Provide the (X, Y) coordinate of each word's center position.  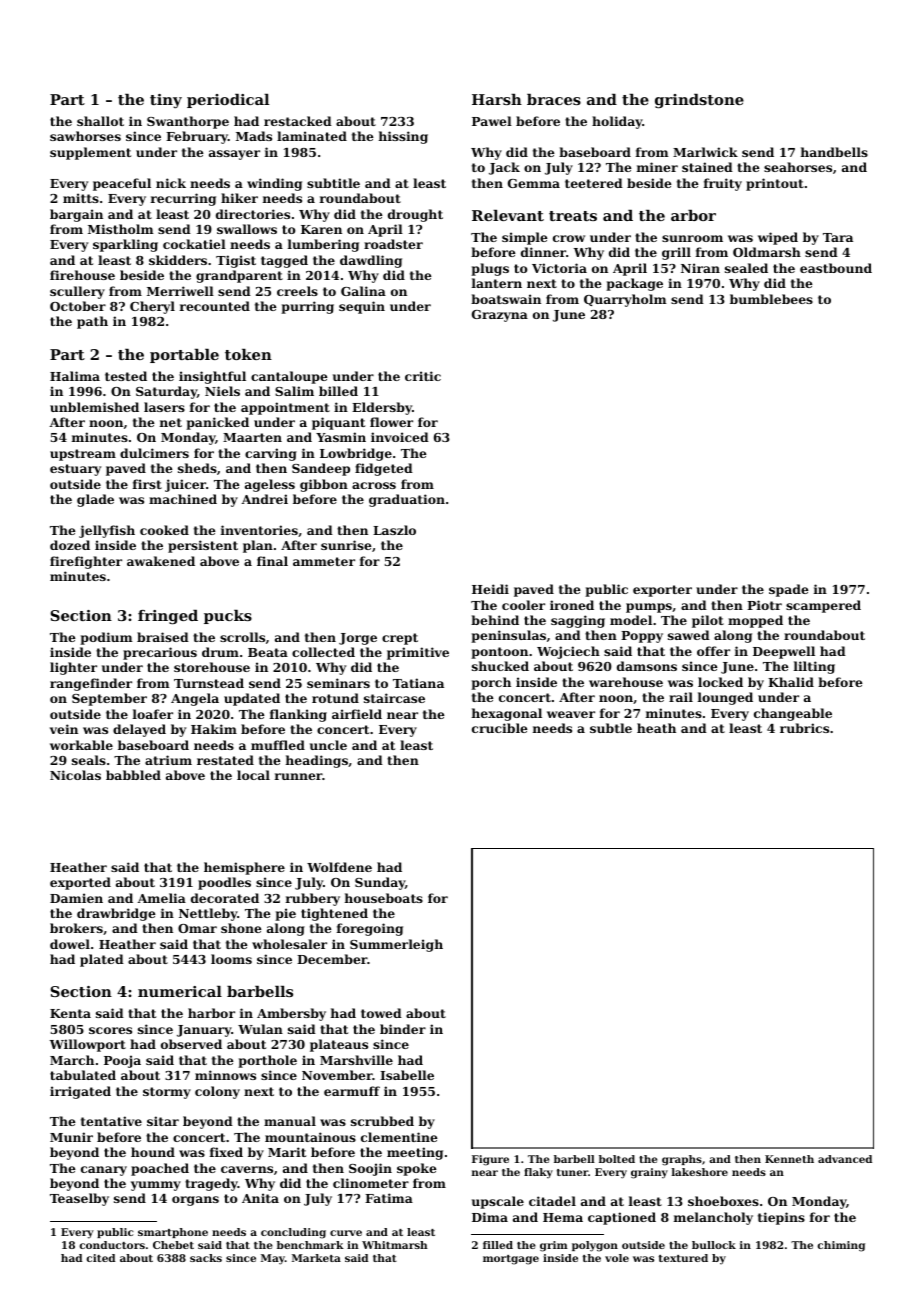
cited (100, 1258)
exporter (662, 591)
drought (415, 215)
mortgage (511, 1260)
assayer (234, 155)
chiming (841, 1246)
